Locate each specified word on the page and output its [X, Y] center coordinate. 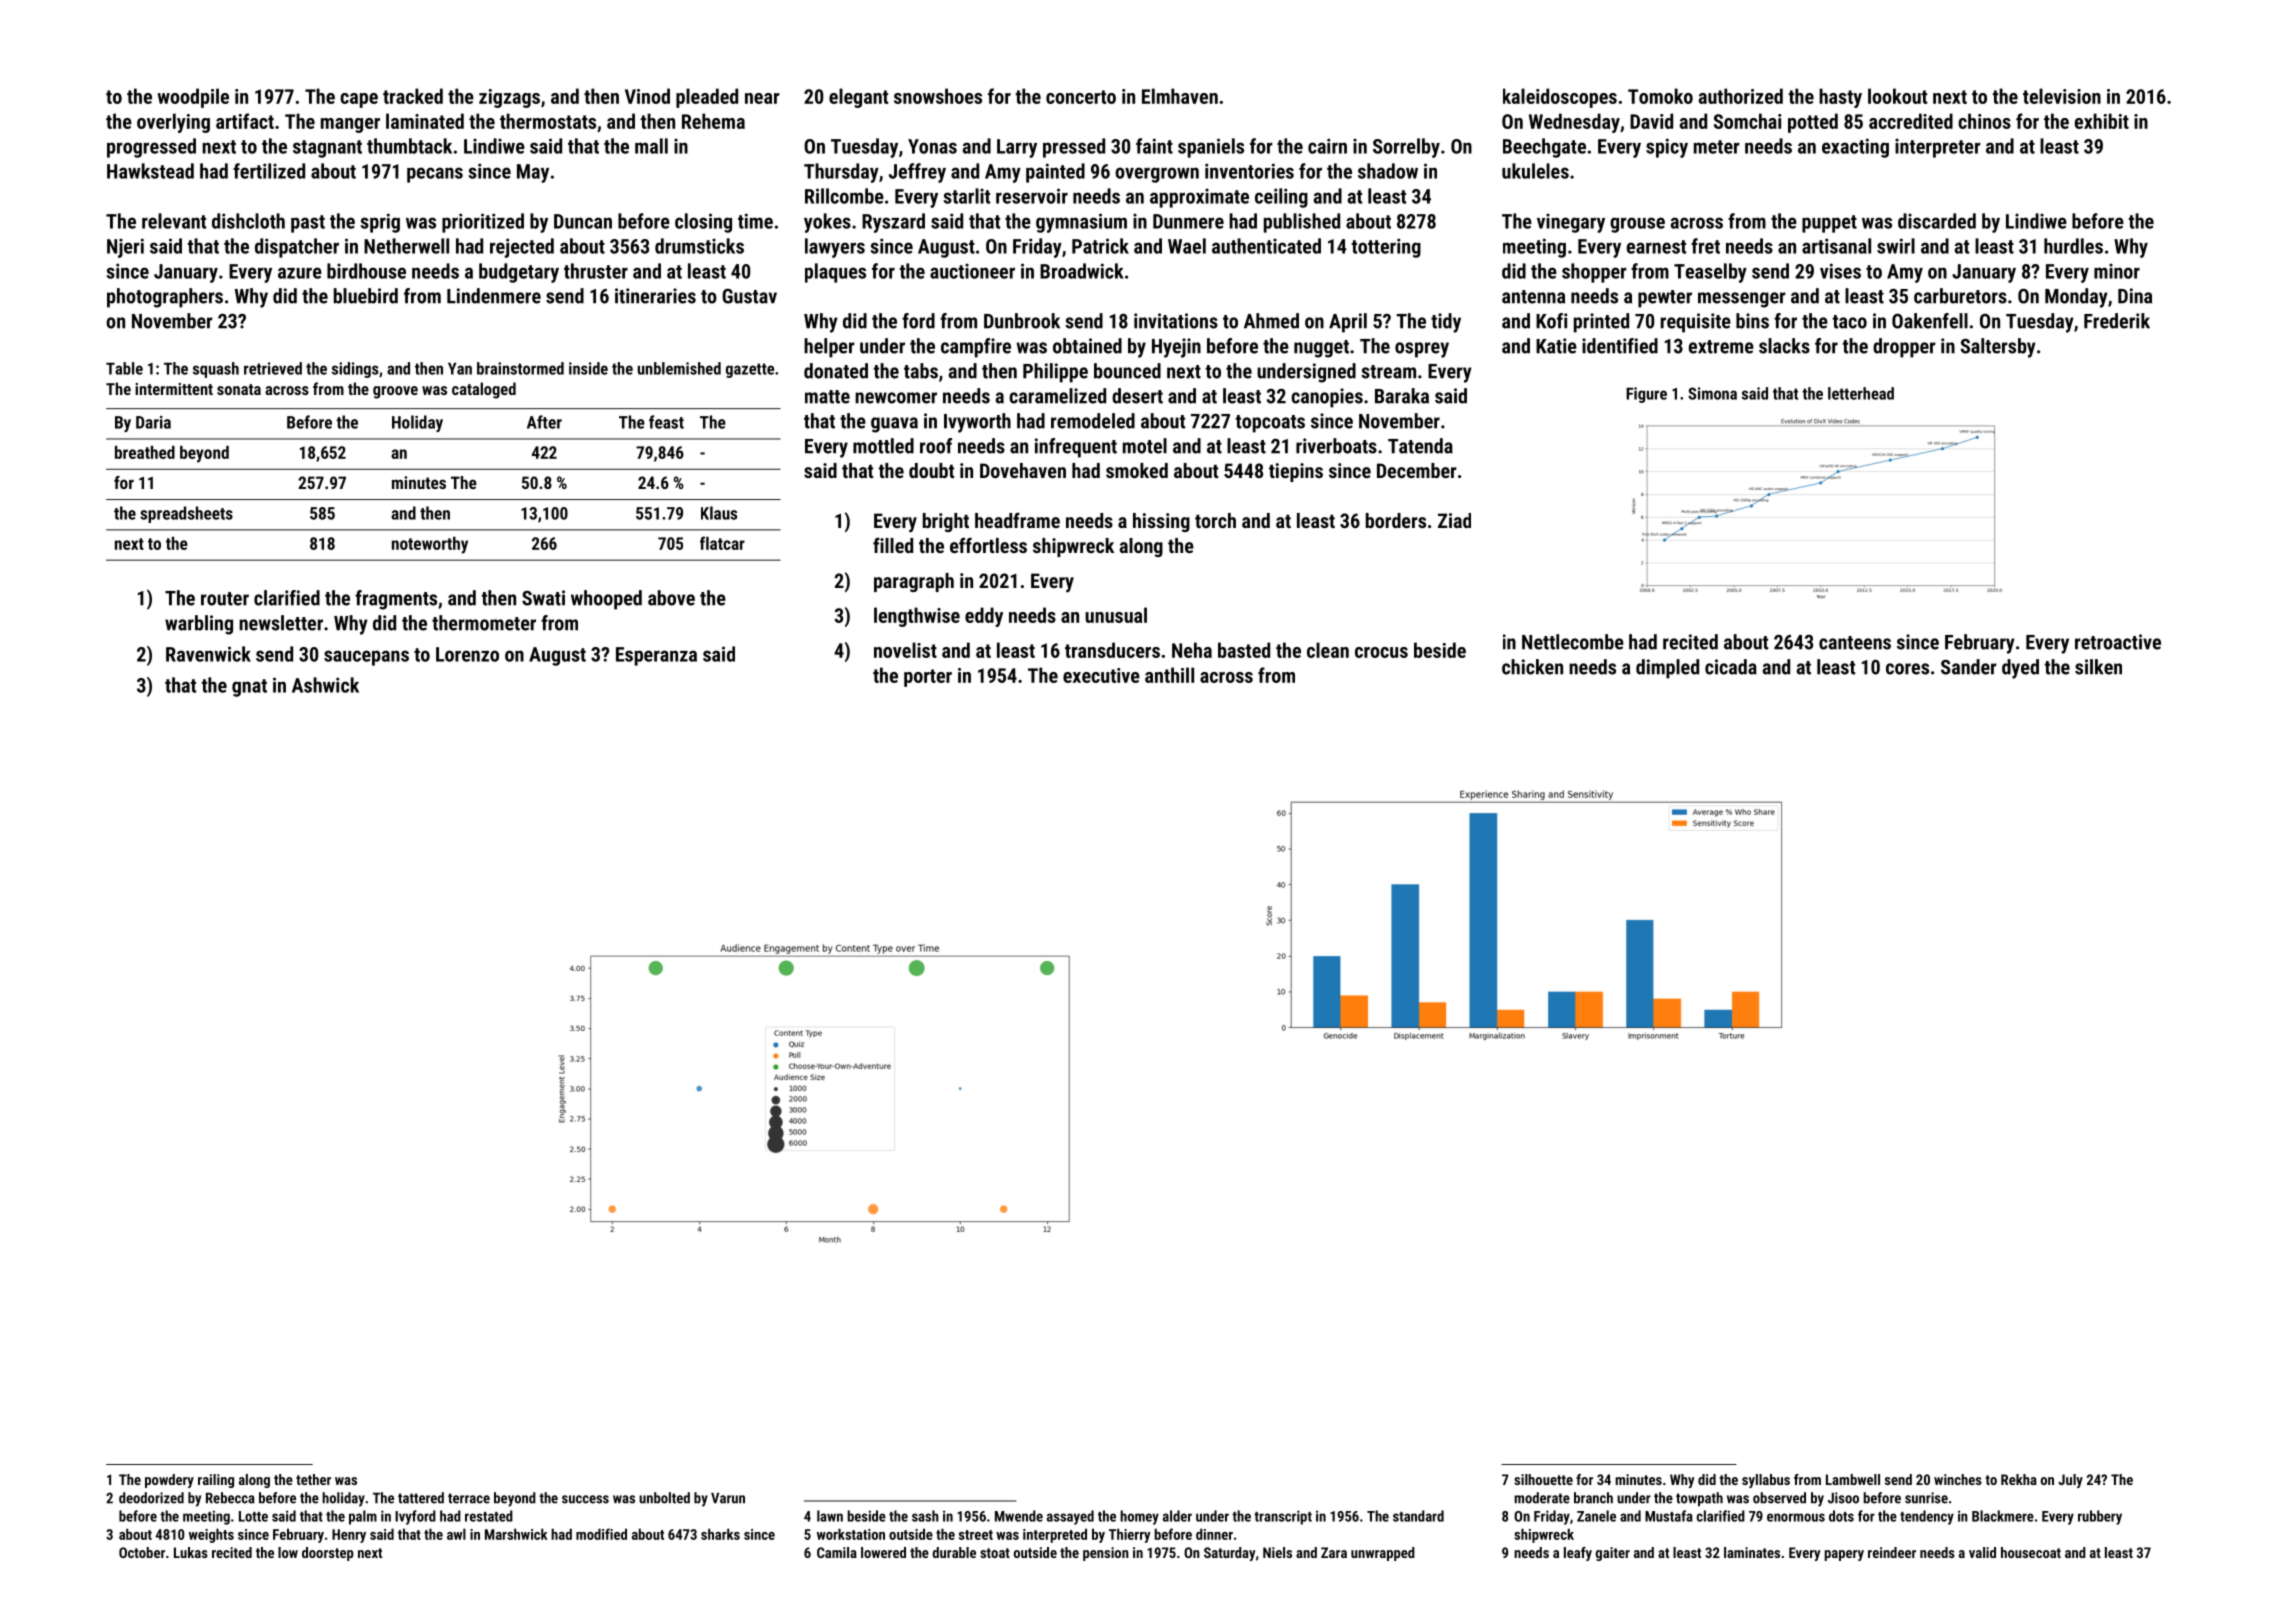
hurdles [2073, 246]
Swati [543, 598]
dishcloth [248, 221]
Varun [728, 1498]
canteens [1855, 643]
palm [363, 1517]
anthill [1169, 675]
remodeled [1093, 421]
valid [1982, 1552]
